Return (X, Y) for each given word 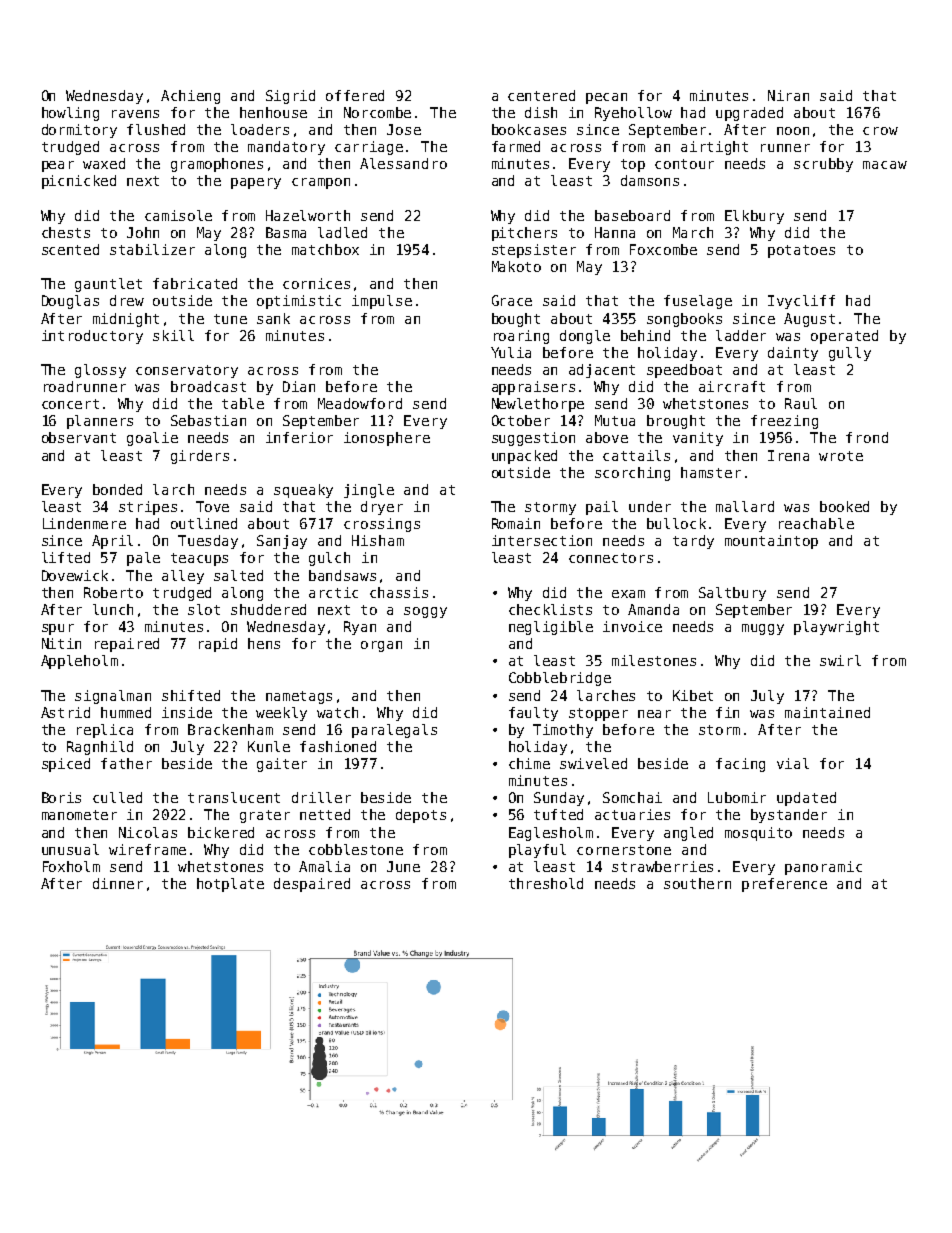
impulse (382, 302)
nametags (299, 697)
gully (850, 354)
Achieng (190, 97)
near (654, 714)
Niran (788, 95)
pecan (606, 98)
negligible (551, 628)
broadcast (208, 386)
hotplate (230, 885)
